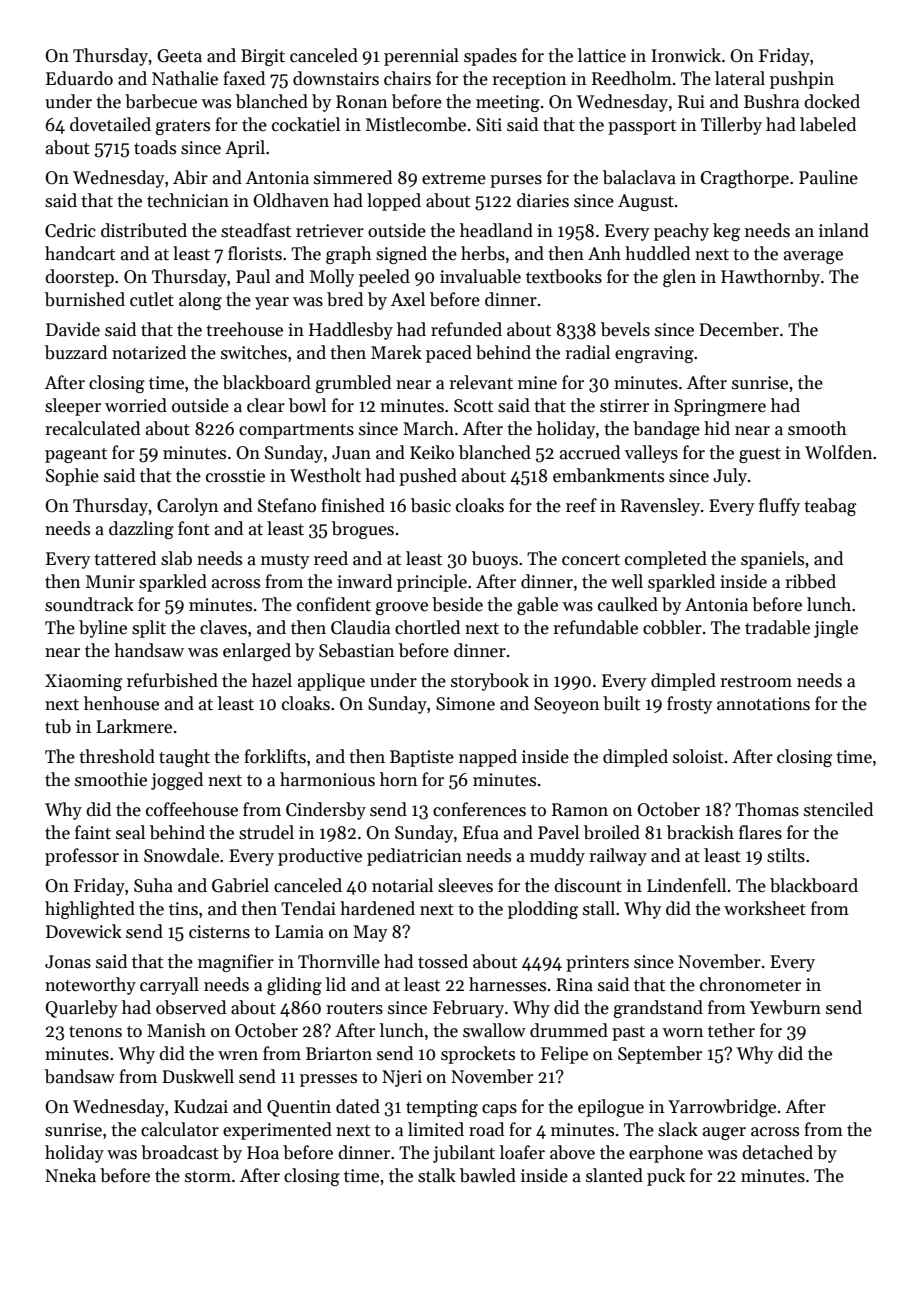 Image resolution: width=924 pixels, height=1308 pixels. What do you see at coordinates (437, 1175) in the screenshot?
I see `stalk` at bounding box center [437, 1175].
